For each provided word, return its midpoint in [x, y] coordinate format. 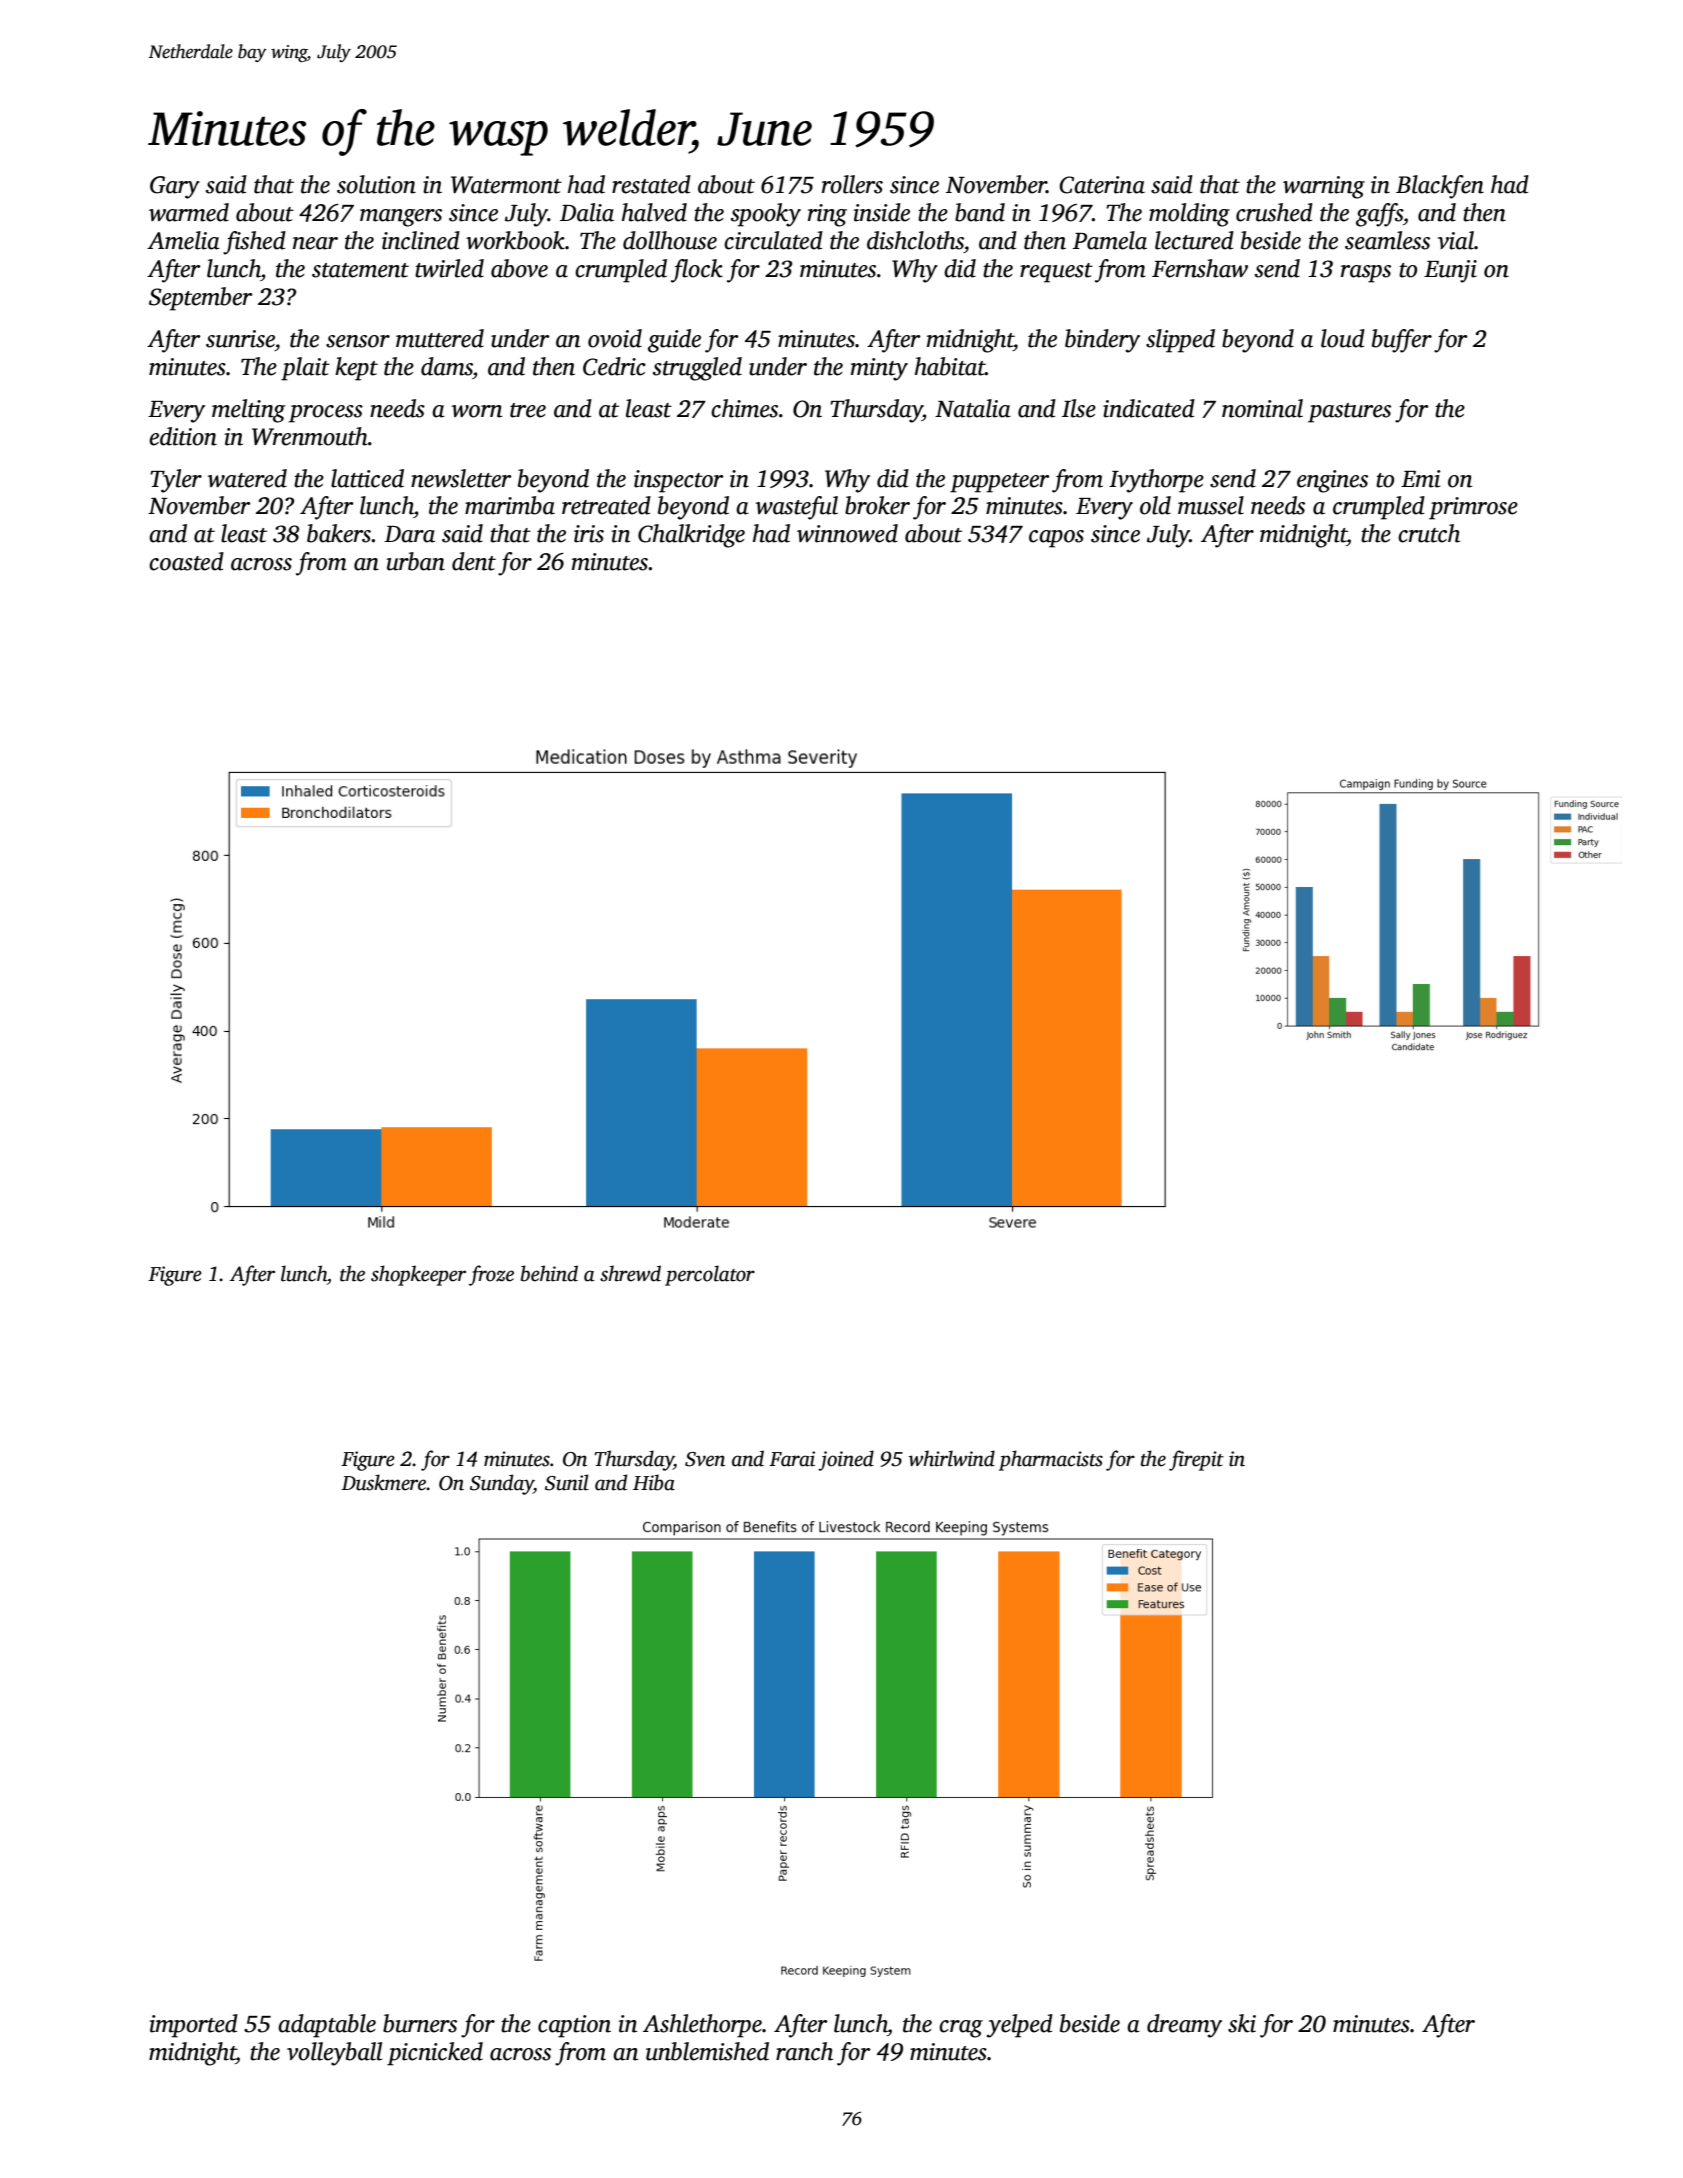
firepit [1196, 1460]
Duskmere [384, 1482]
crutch [1429, 533]
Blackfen [1440, 187]
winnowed [847, 533]
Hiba [654, 1482]
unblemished [707, 2051]
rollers [852, 184]
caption [574, 2026]
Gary [175, 187]
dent [474, 561]
